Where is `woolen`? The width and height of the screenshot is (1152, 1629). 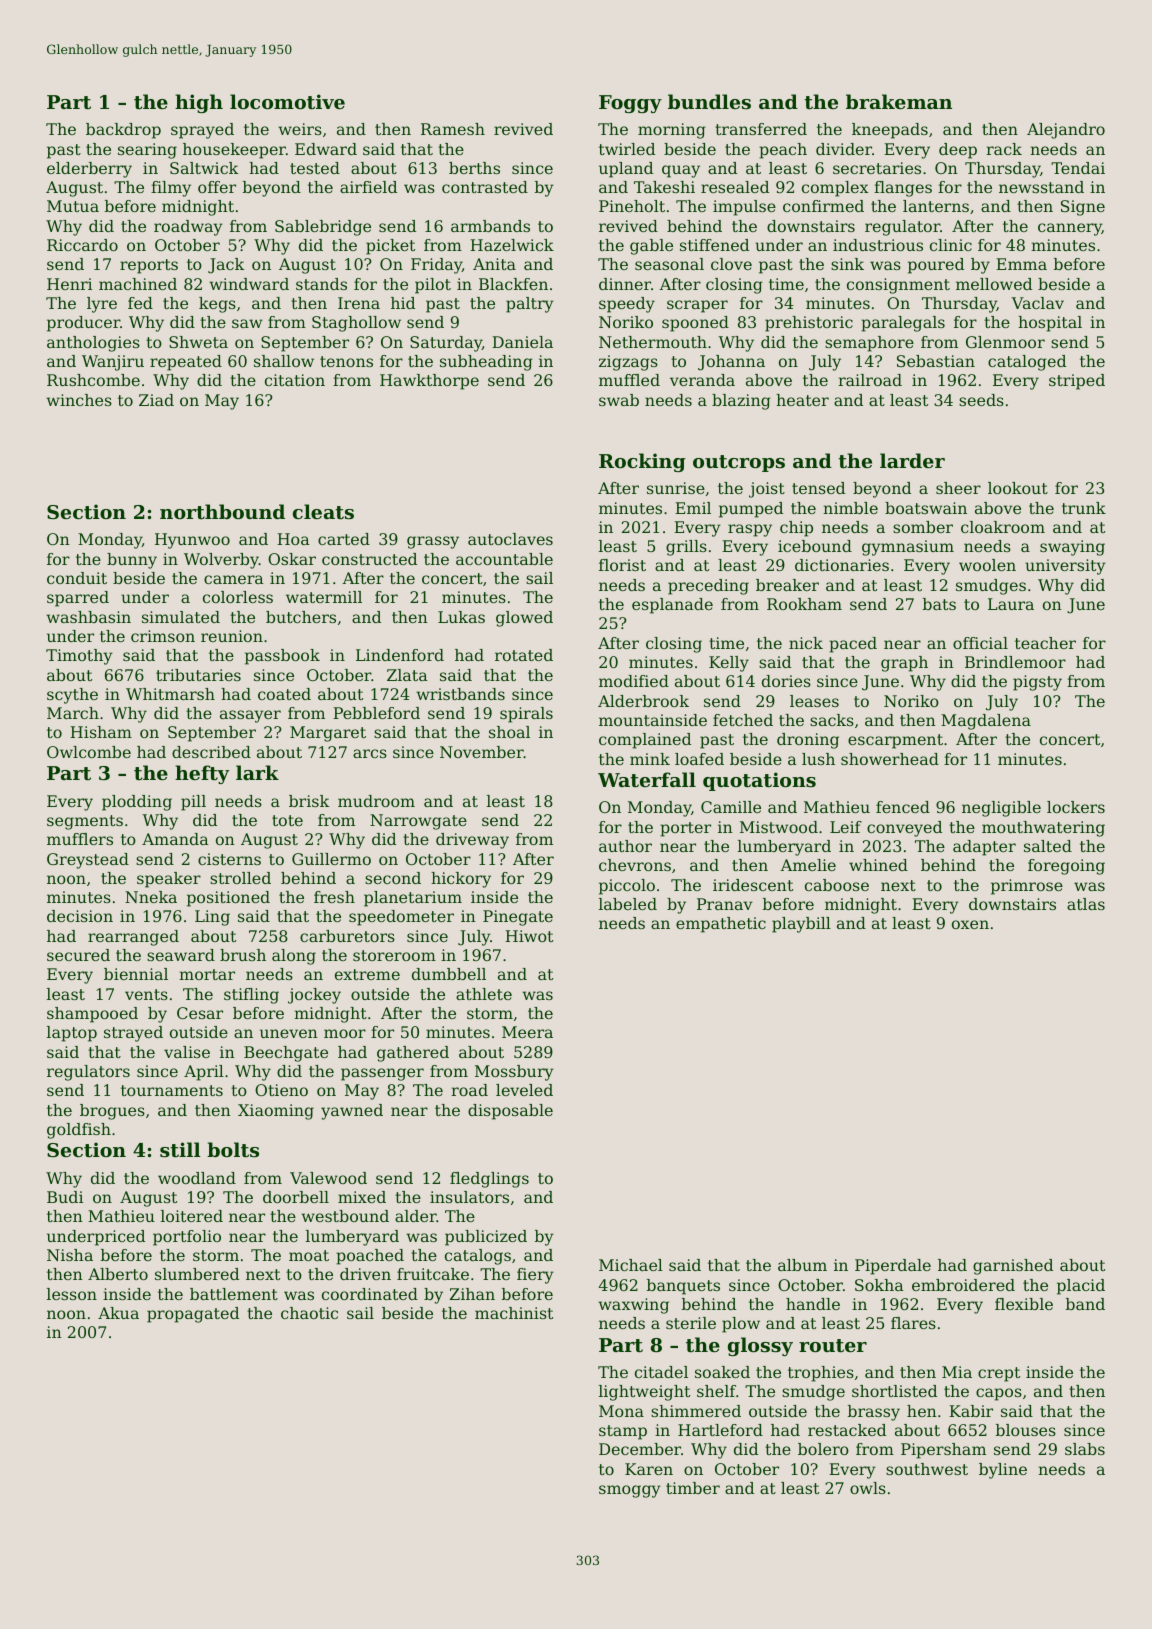 woolen is located at coordinates (987, 565).
